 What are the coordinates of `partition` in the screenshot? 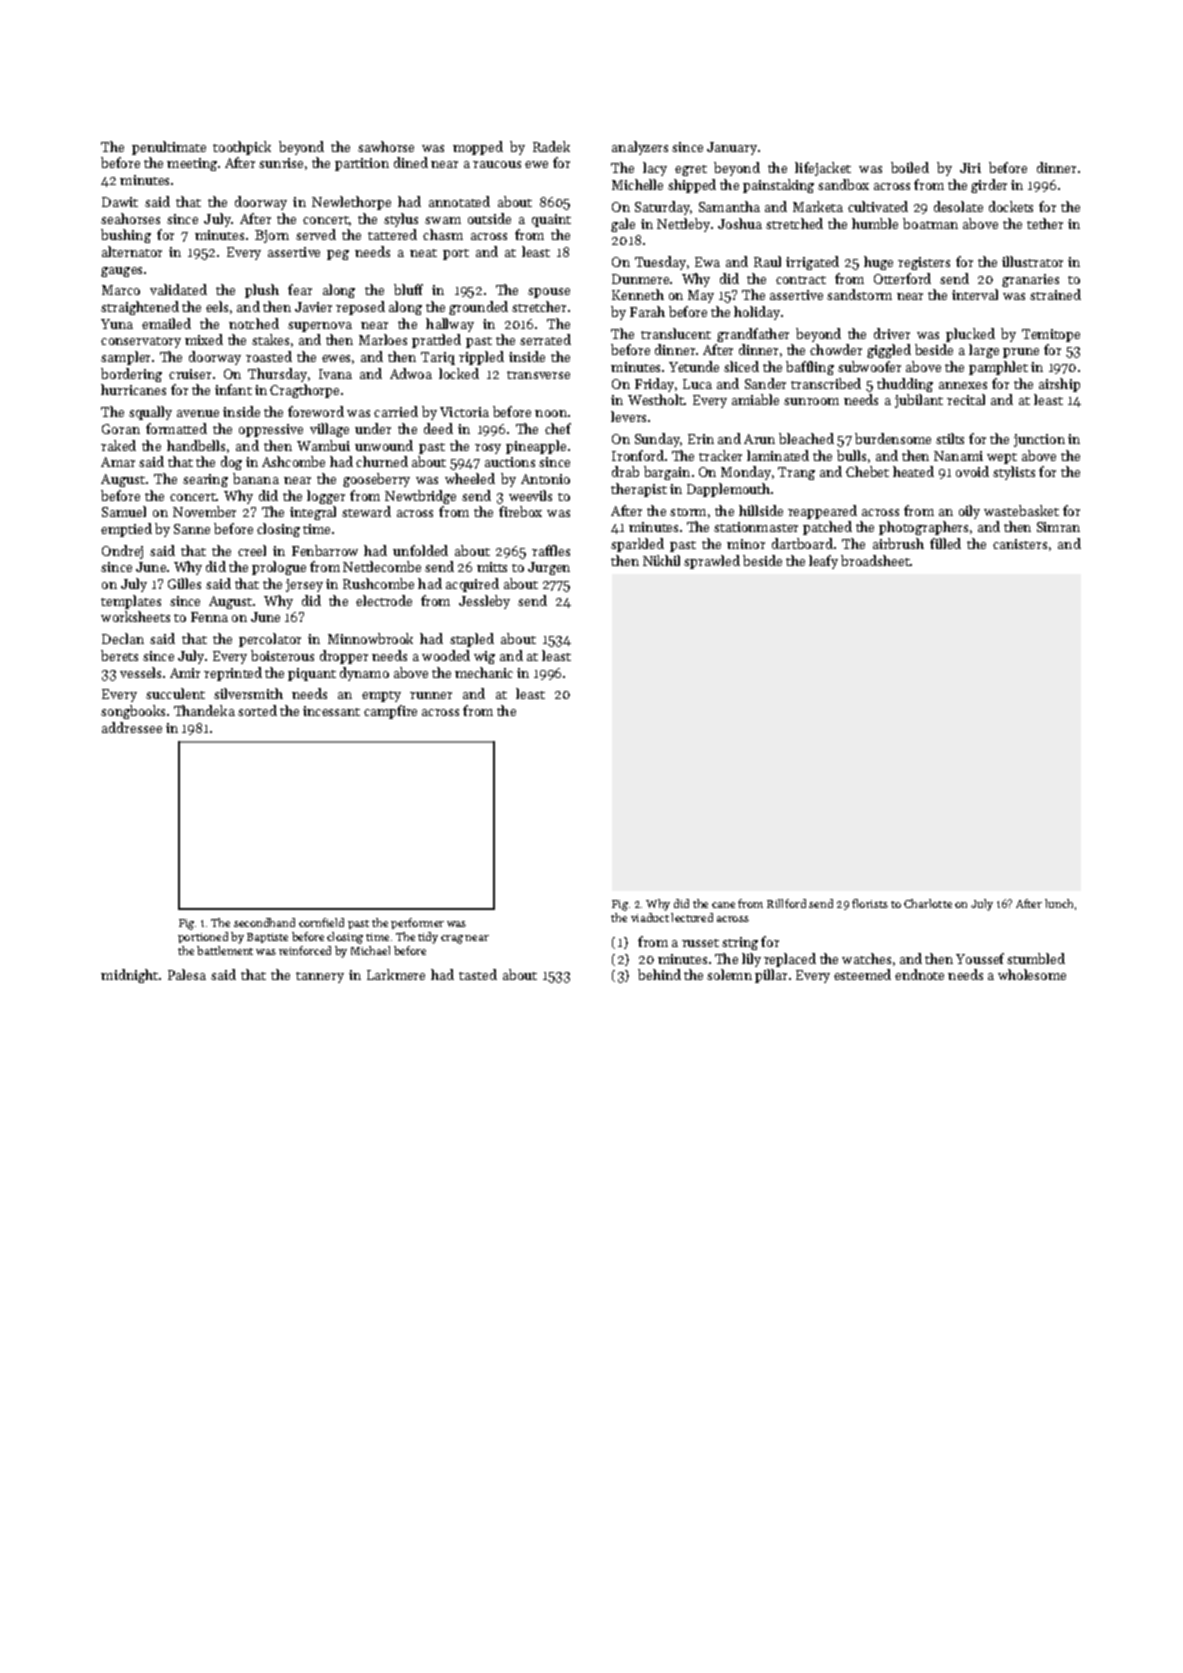 It's located at (362, 164).
